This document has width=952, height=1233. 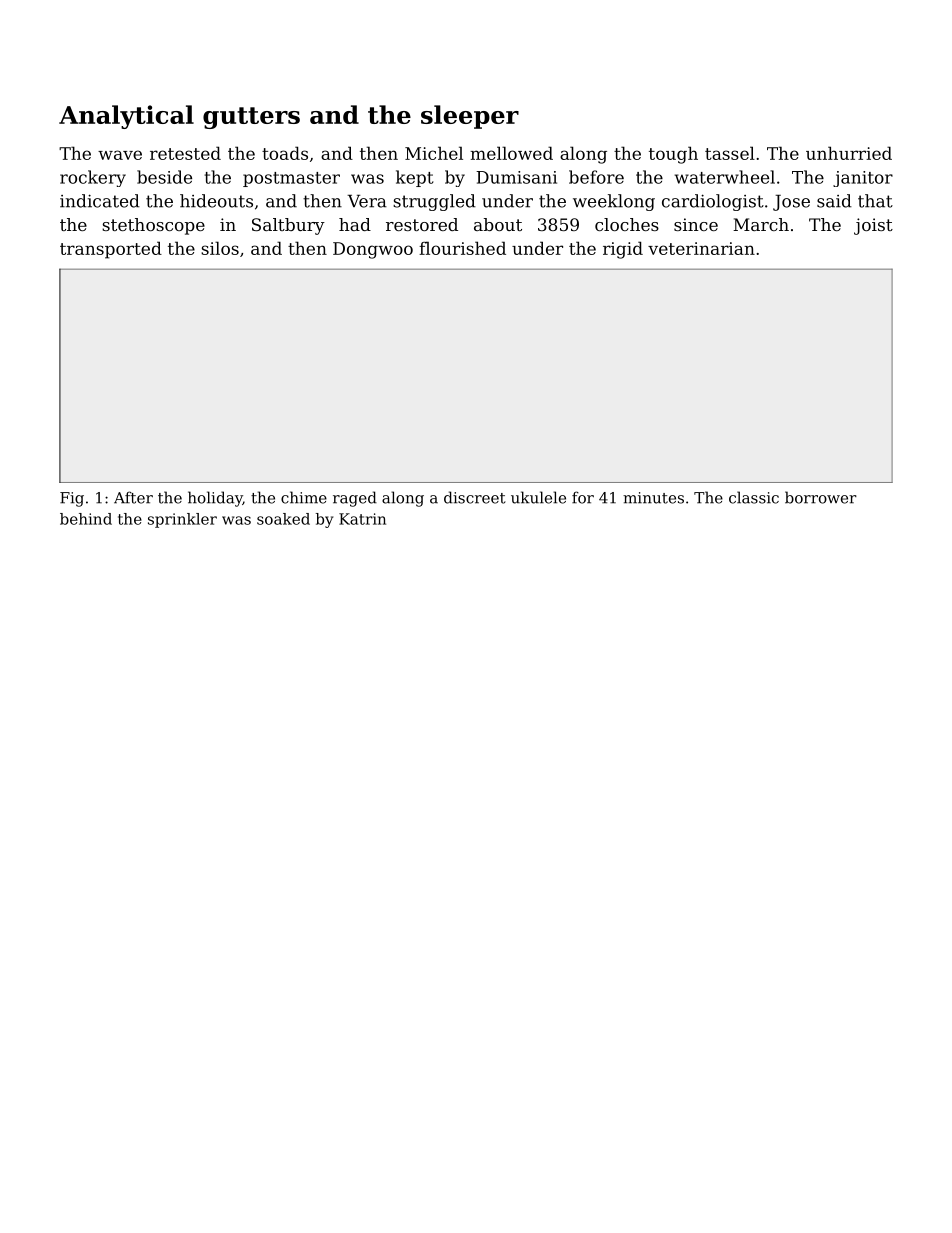 I want to click on indicated, so click(x=100, y=201).
